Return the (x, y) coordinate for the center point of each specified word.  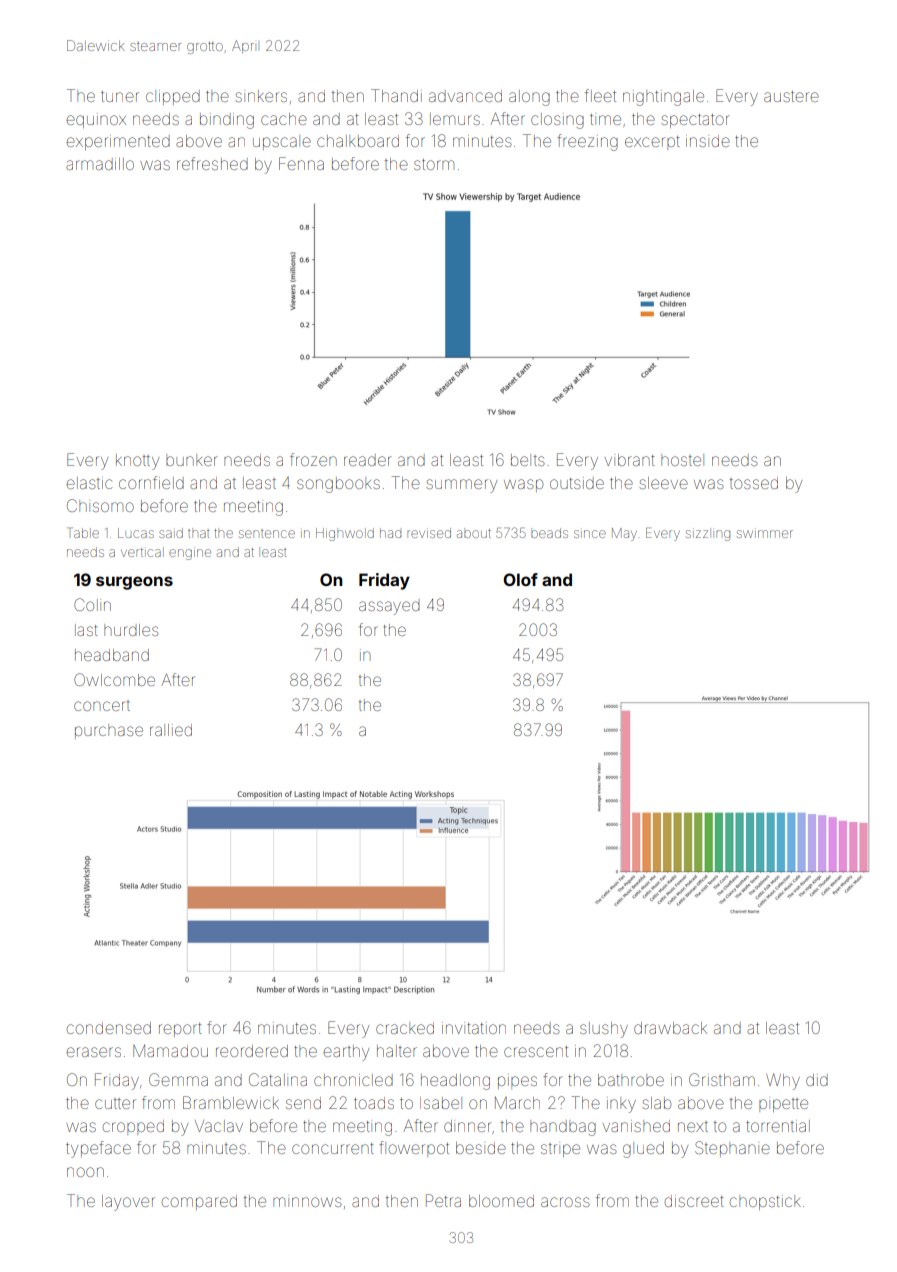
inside (708, 141)
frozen (313, 459)
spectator (695, 121)
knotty (137, 462)
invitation (474, 1028)
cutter (115, 1104)
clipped (173, 97)
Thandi (396, 95)
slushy (604, 1030)
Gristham (722, 1079)
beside (481, 1148)
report (180, 1030)
